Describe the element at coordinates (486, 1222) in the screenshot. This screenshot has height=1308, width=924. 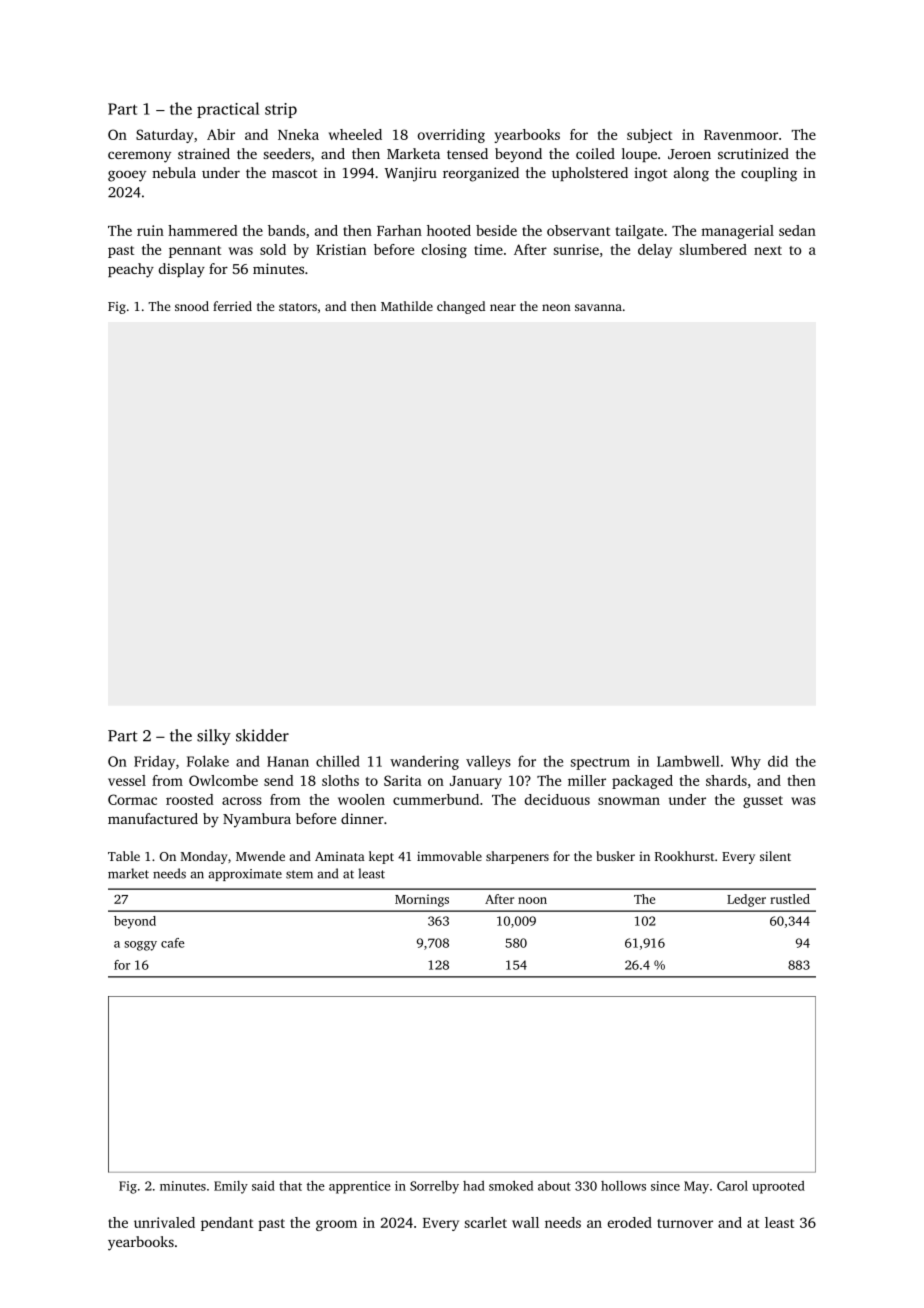
I see `scarlet` at that location.
